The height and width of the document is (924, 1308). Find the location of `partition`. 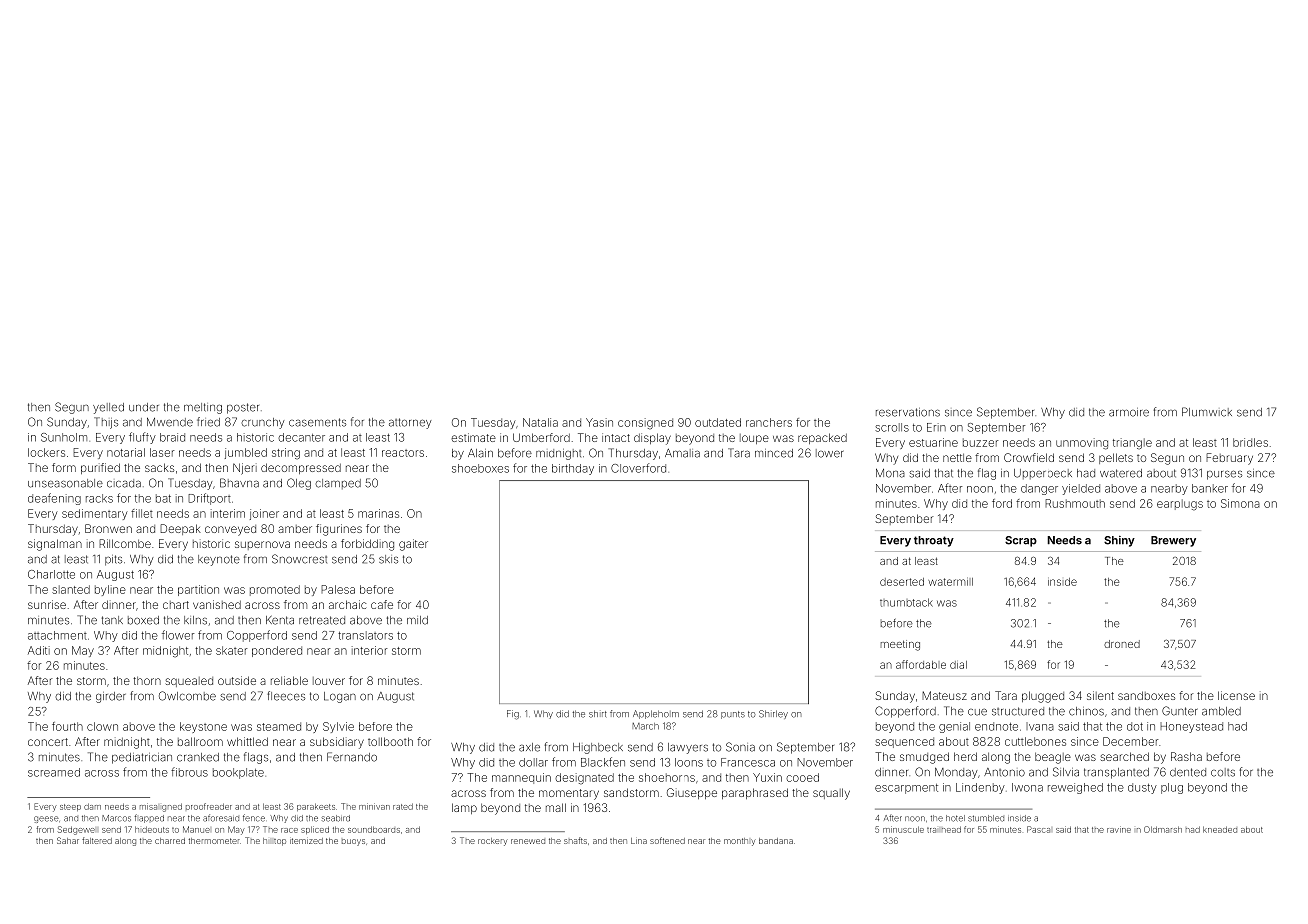

partition is located at coordinates (198, 590).
